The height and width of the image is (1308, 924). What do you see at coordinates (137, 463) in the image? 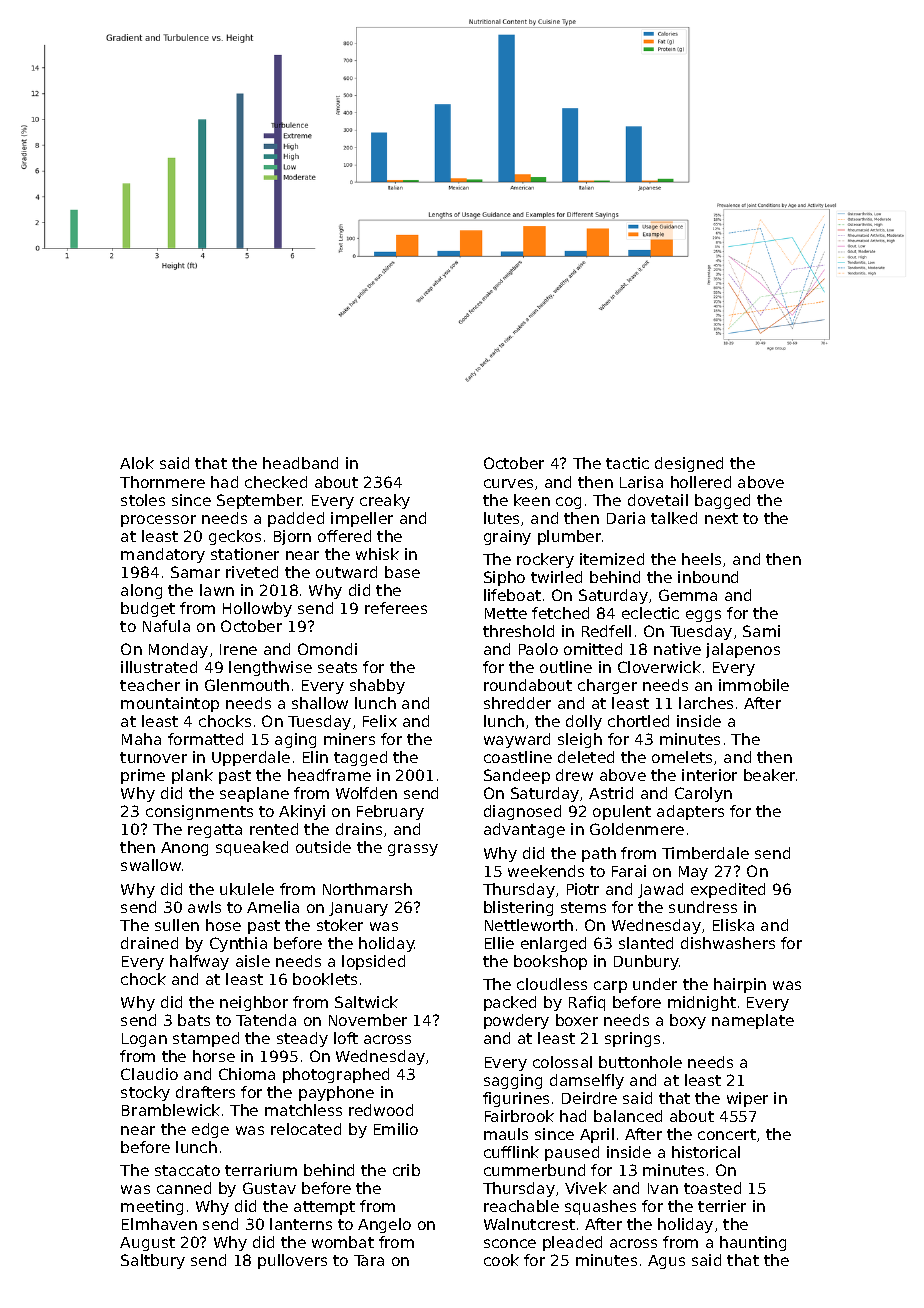
I see `Alok` at bounding box center [137, 463].
